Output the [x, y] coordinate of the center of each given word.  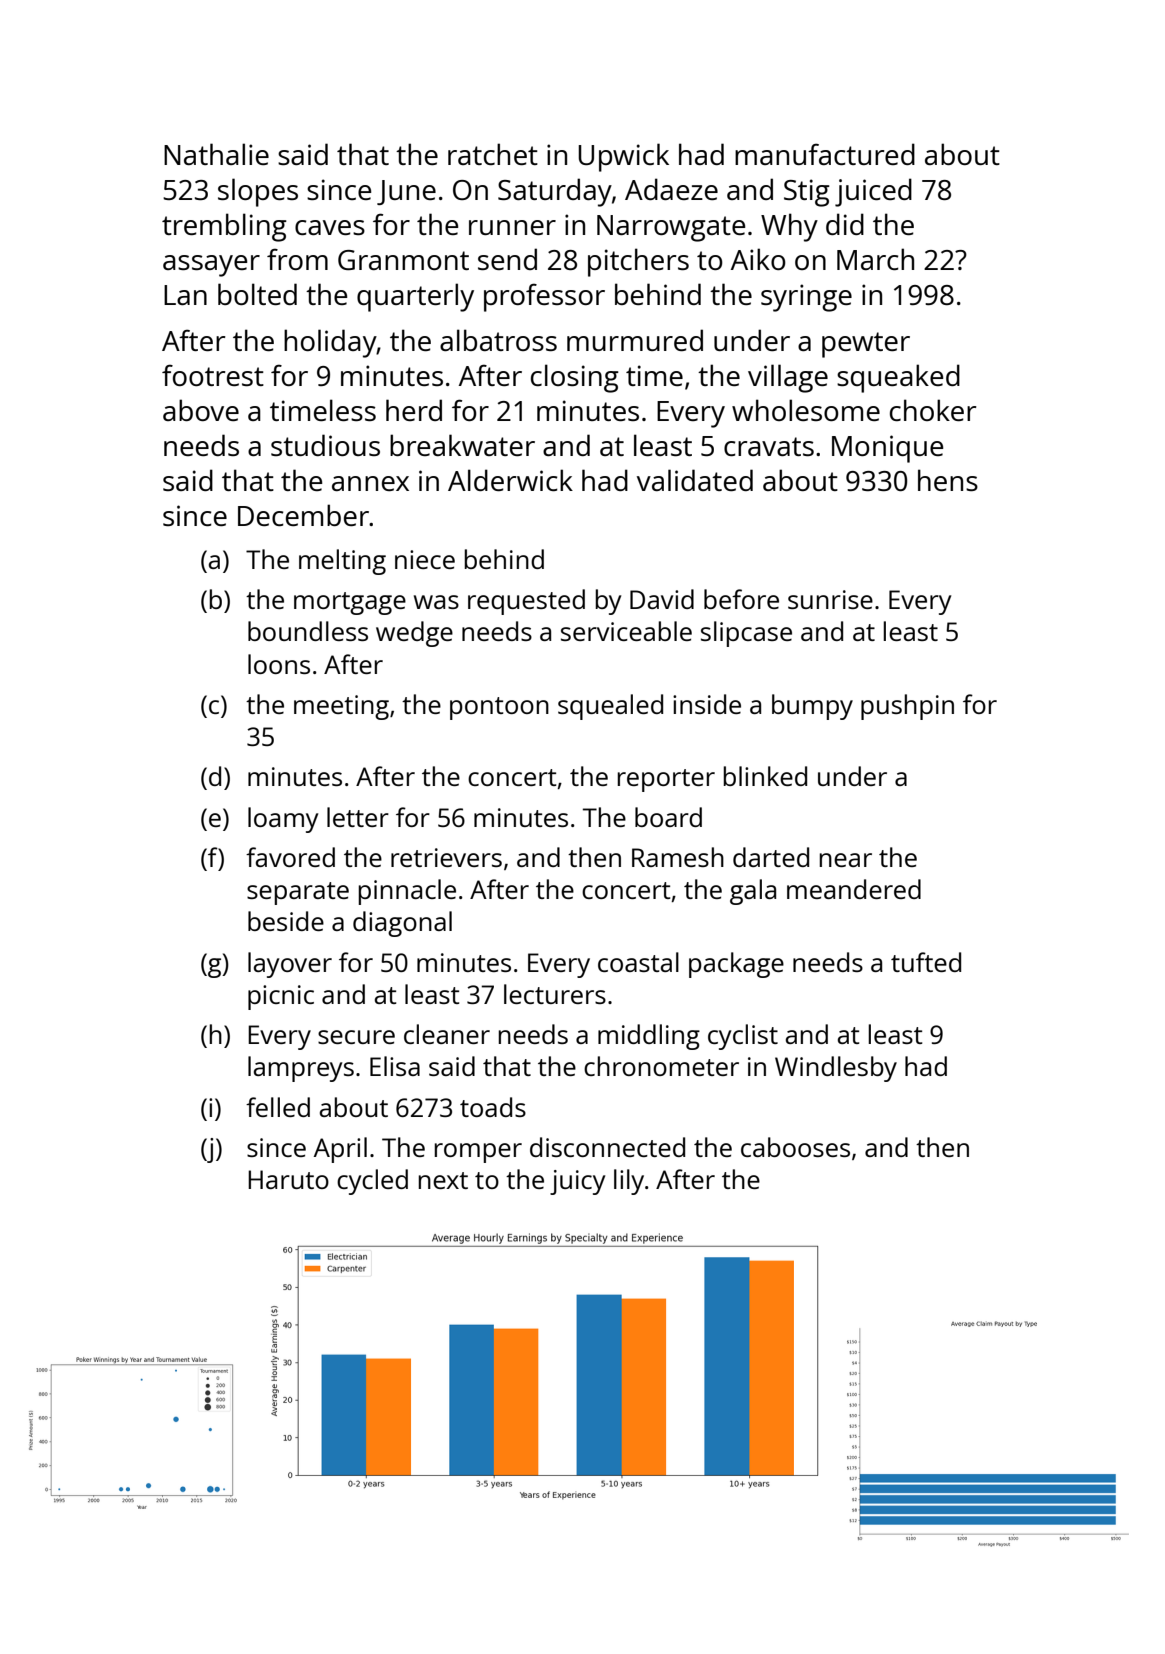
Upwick [623, 157]
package [736, 965]
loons [279, 664]
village [788, 378]
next [443, 1180]
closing [575, 378]
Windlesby [836, 1069]
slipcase [746, 634]
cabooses [795, 1147]
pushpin [907, 707]
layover [290, 965]
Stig [807, 193]
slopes [258, 192]
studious [325, 445]
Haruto [288, 1179]
